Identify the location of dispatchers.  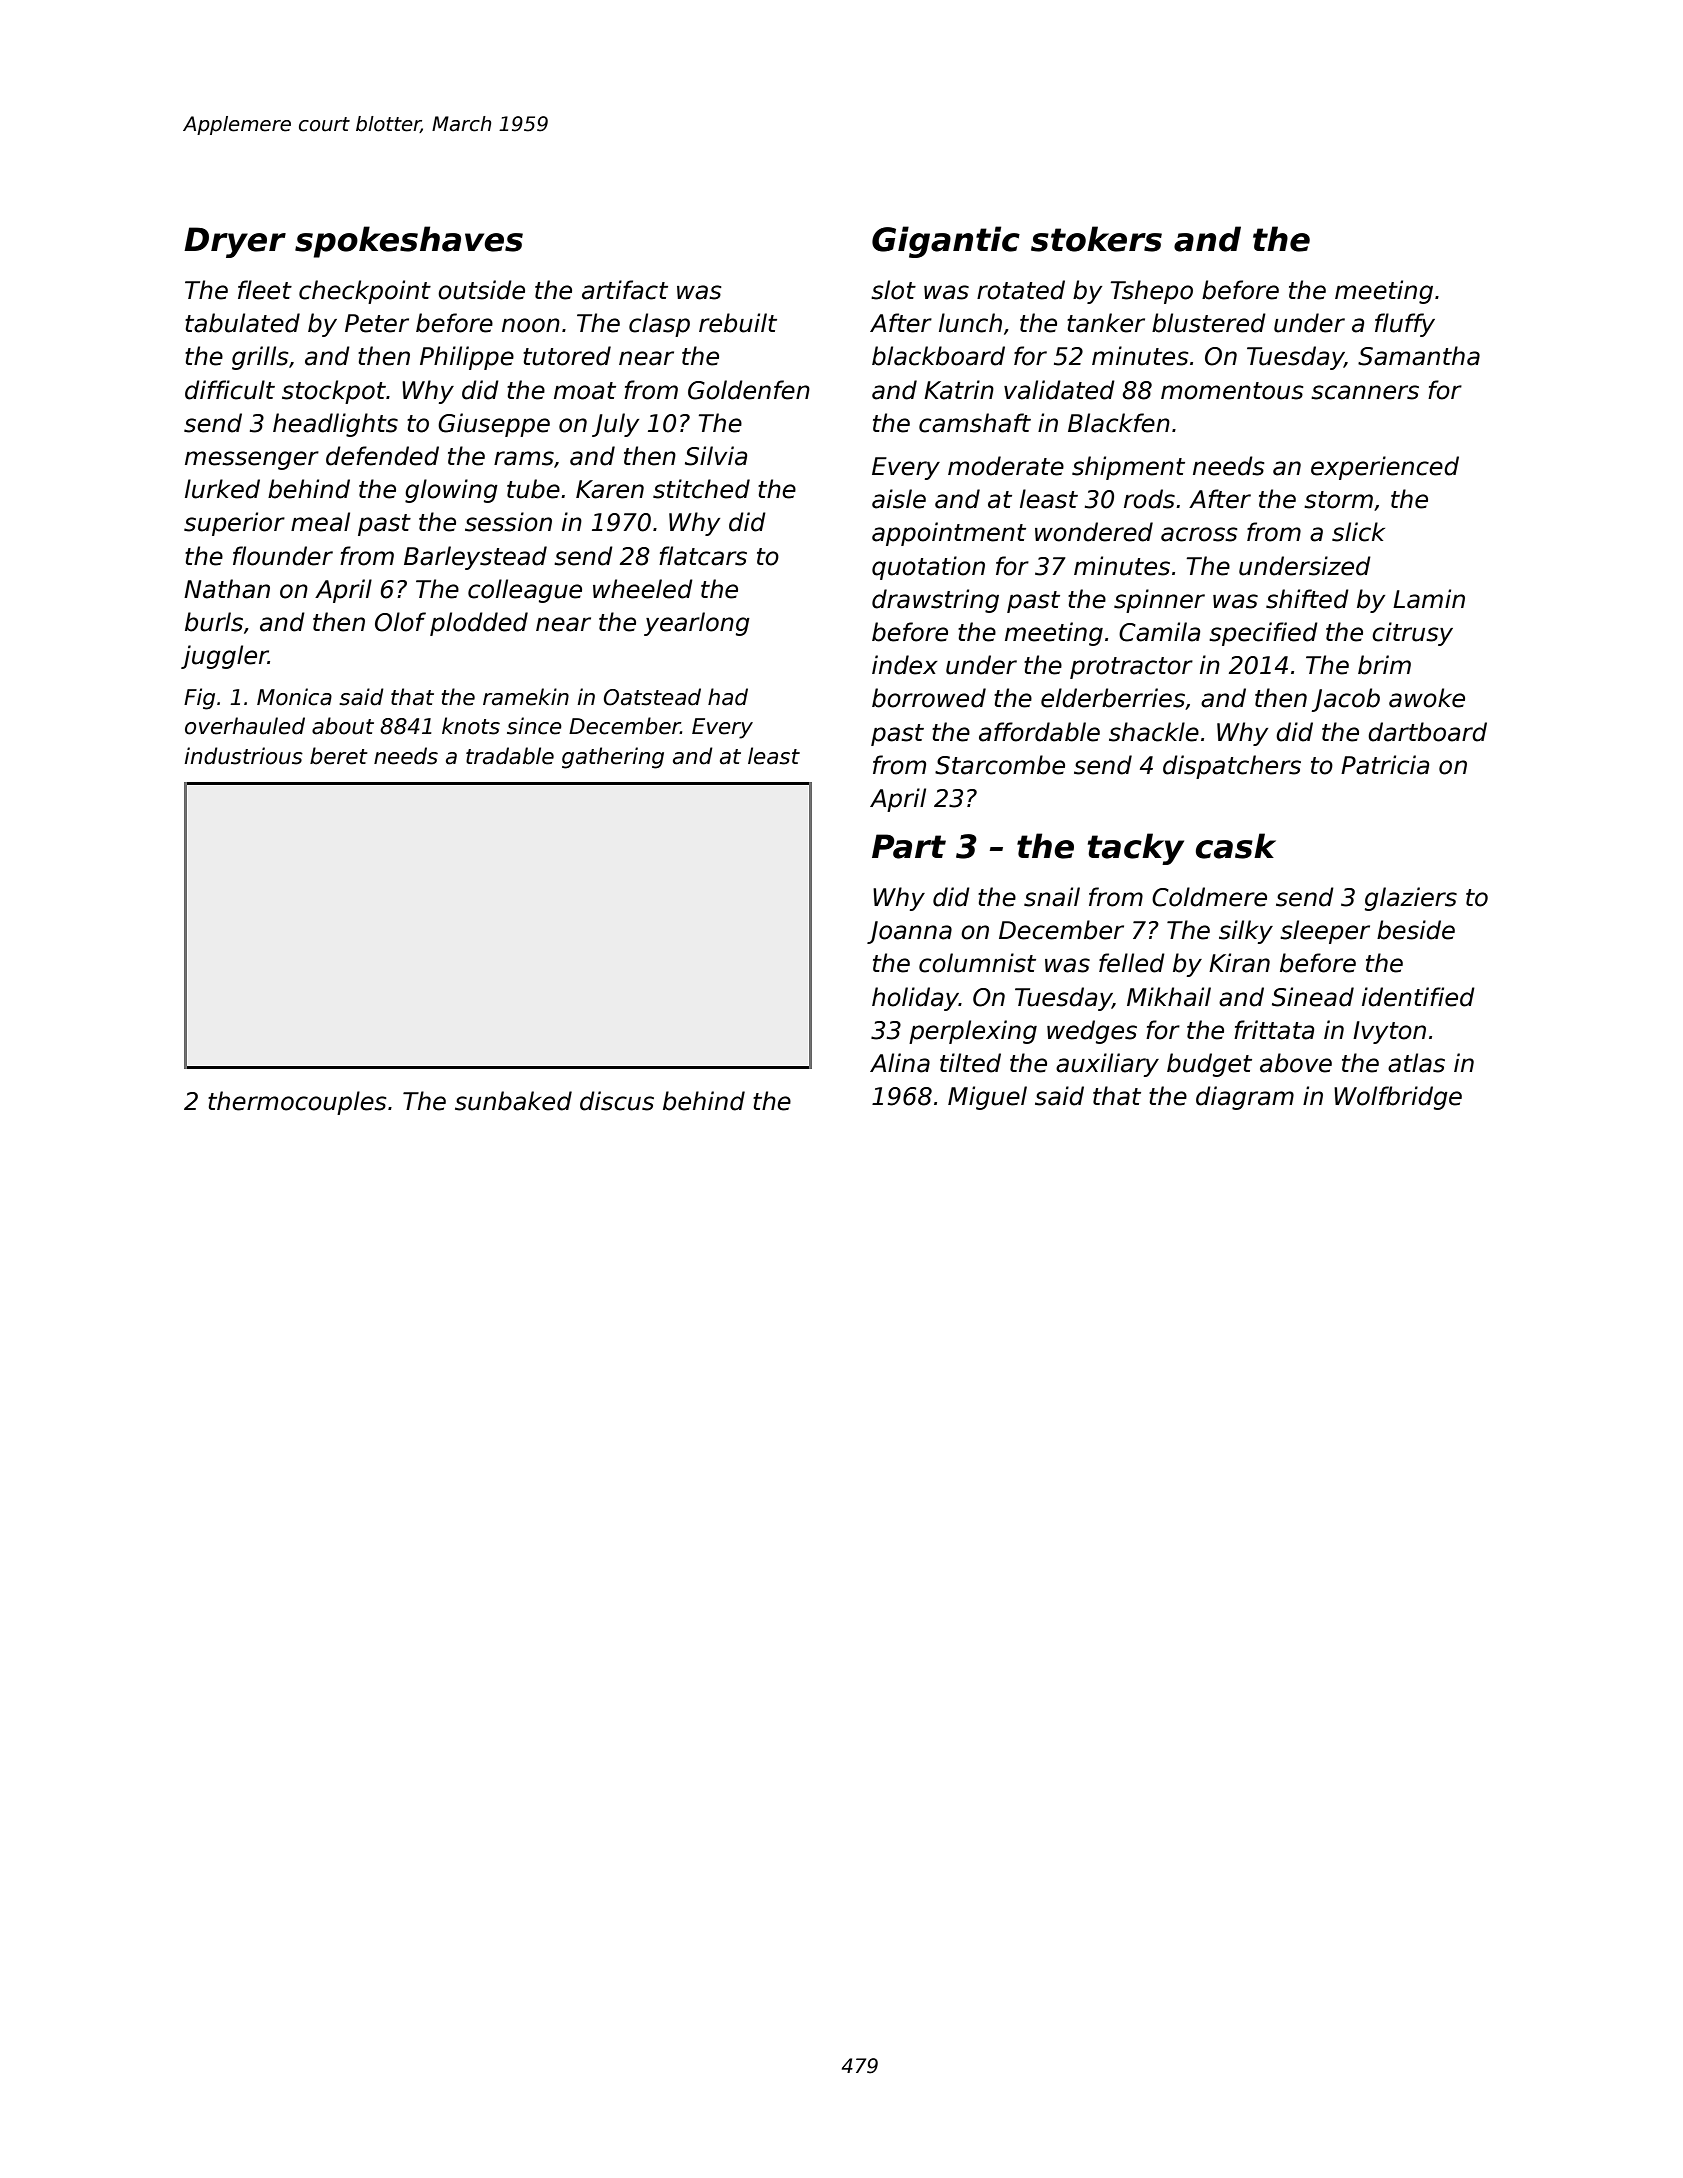
(1232, 767).
